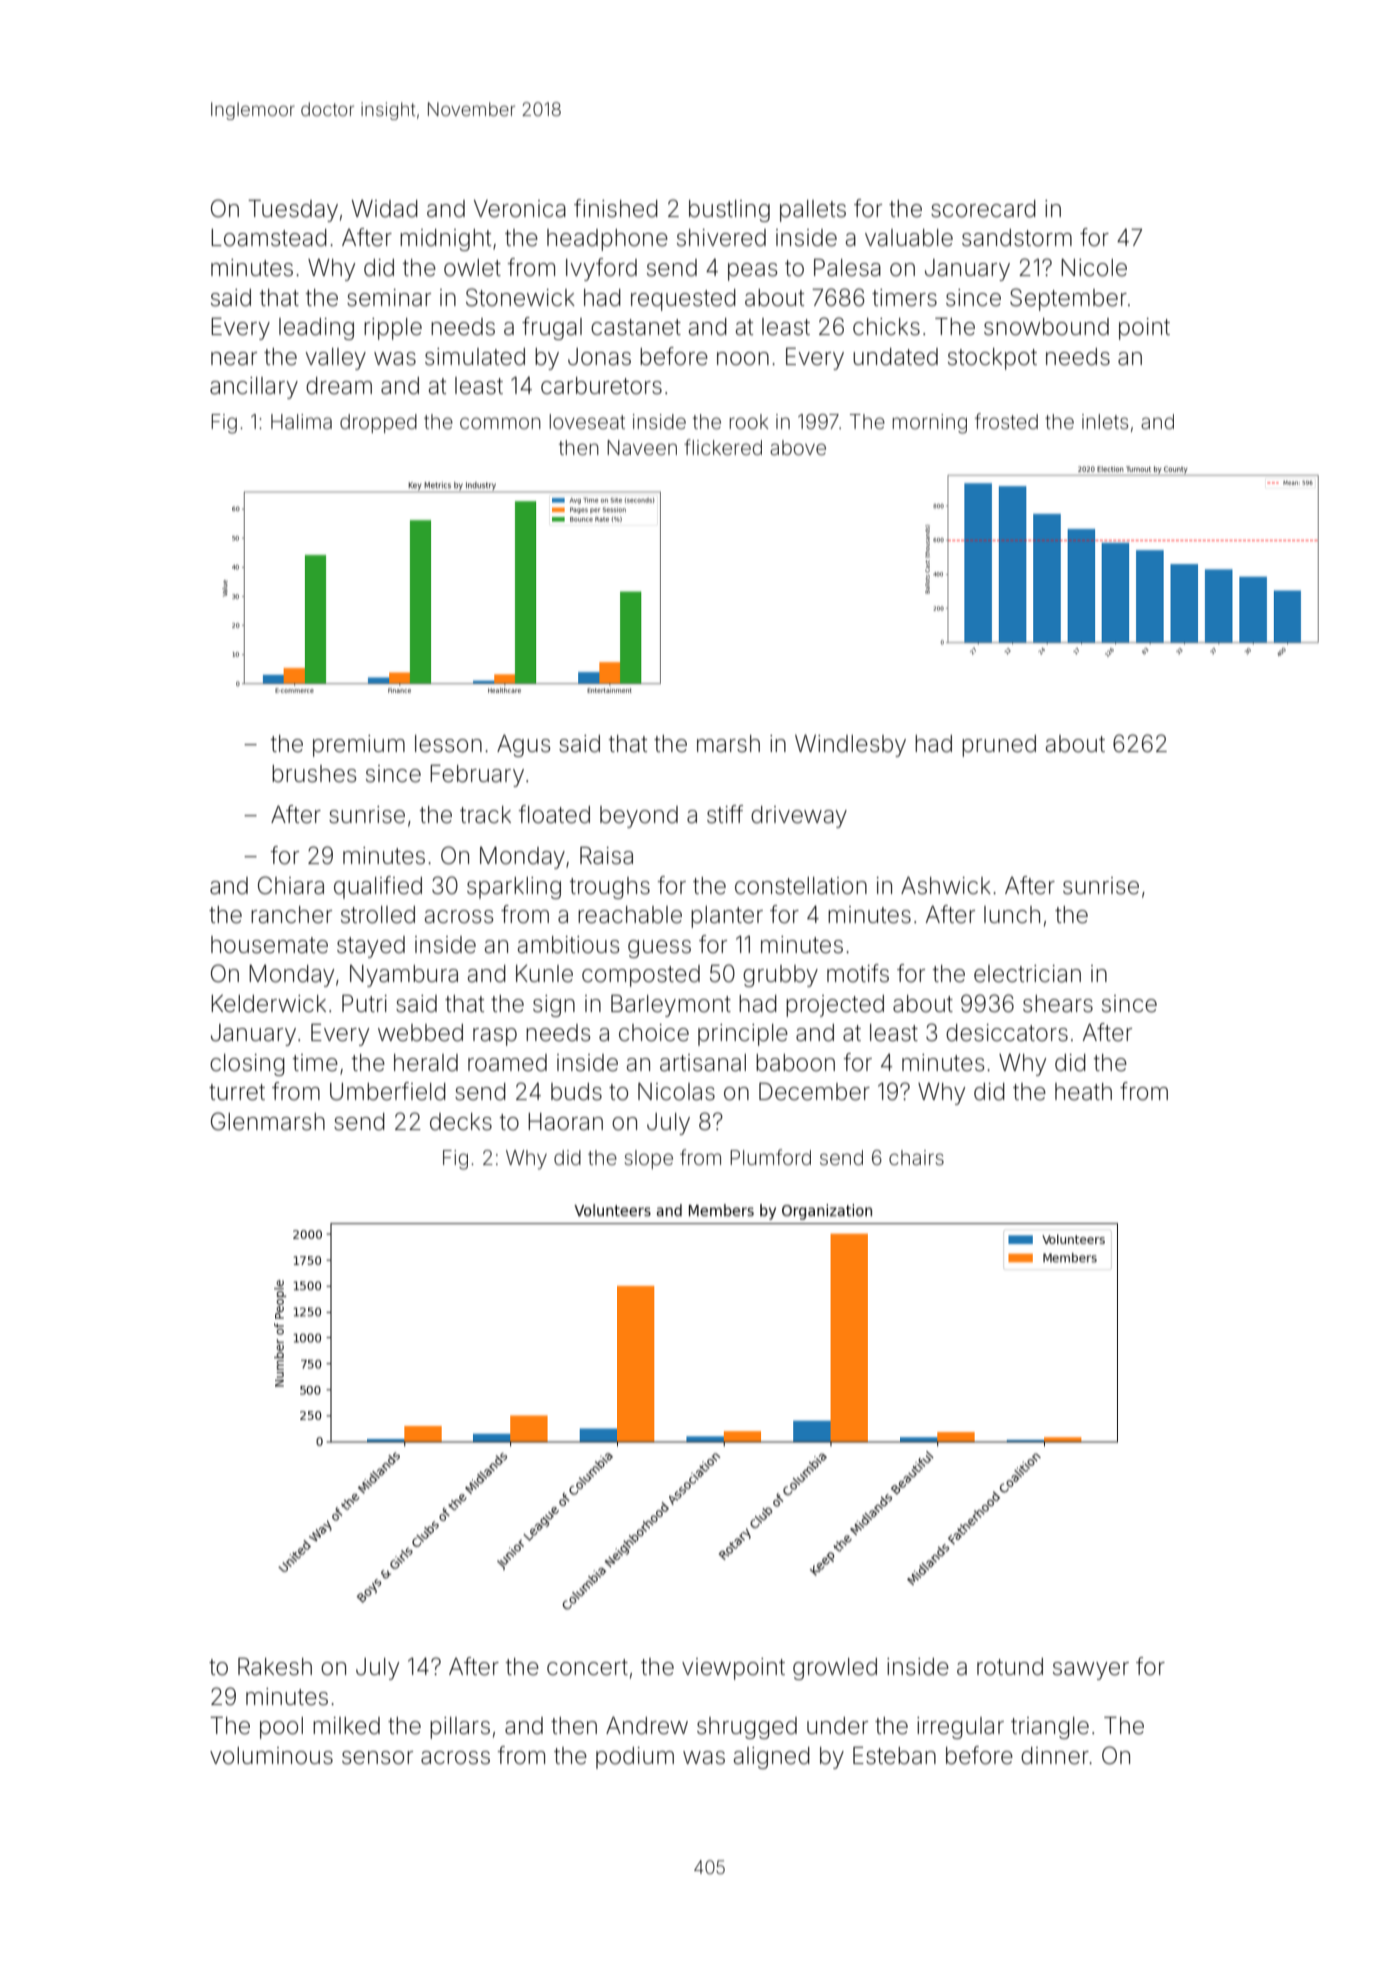 Image resolution: width=1386 pixels, height=1969 pixels. What do you see at coordinates (475, 357) in the document?
I see `simulated` at bounding box center [475, 357].
